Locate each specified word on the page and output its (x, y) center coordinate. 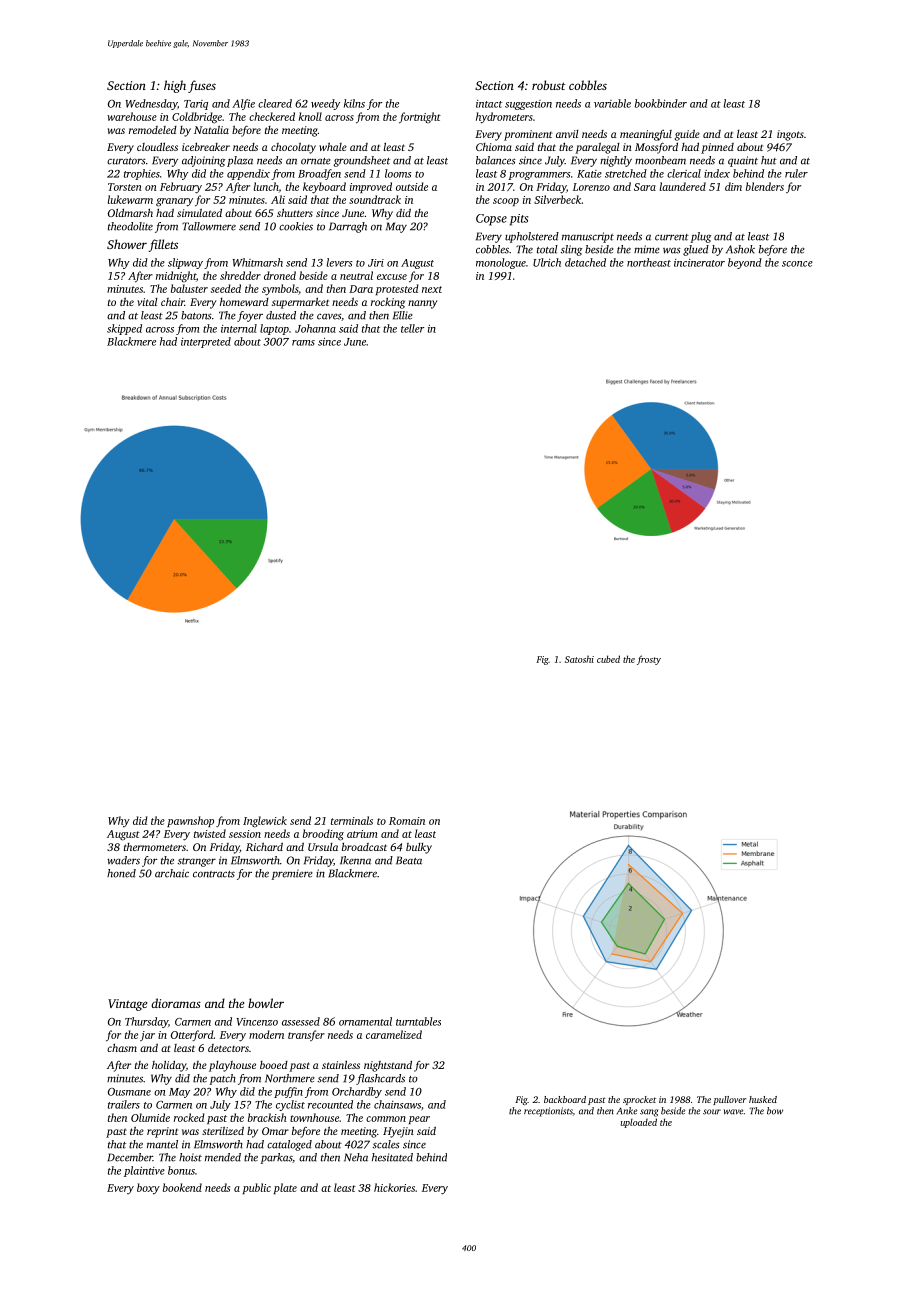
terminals (352, 820)
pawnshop (190, 821)
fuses (202, 86)
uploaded (638, 1123)
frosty (649, 660)
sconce (797, 264)
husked (763, 1099)
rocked (189, 1117)
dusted (281, 315)
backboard (565, 1099)
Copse (491, 220)
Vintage (127, 1005)
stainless (341, 1065)
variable (612, 103)
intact (489, 104)
